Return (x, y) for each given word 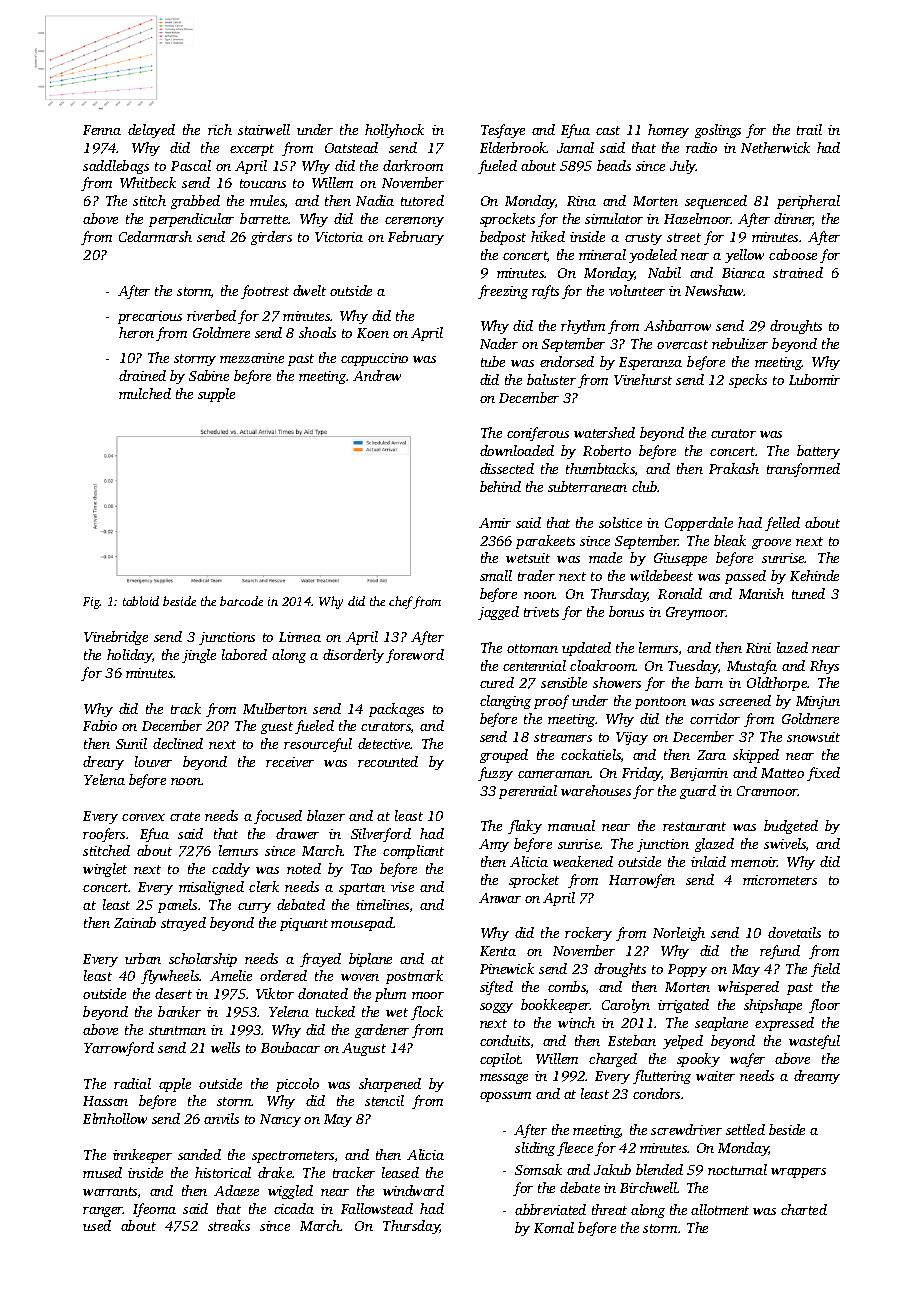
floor (824, 1006)
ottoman (532, 648)
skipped (756, 756)
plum (390, 995)
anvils (221, 1118)
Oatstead (351, 147)
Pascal (191, 165)
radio (701, 147)
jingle (199, 656)
